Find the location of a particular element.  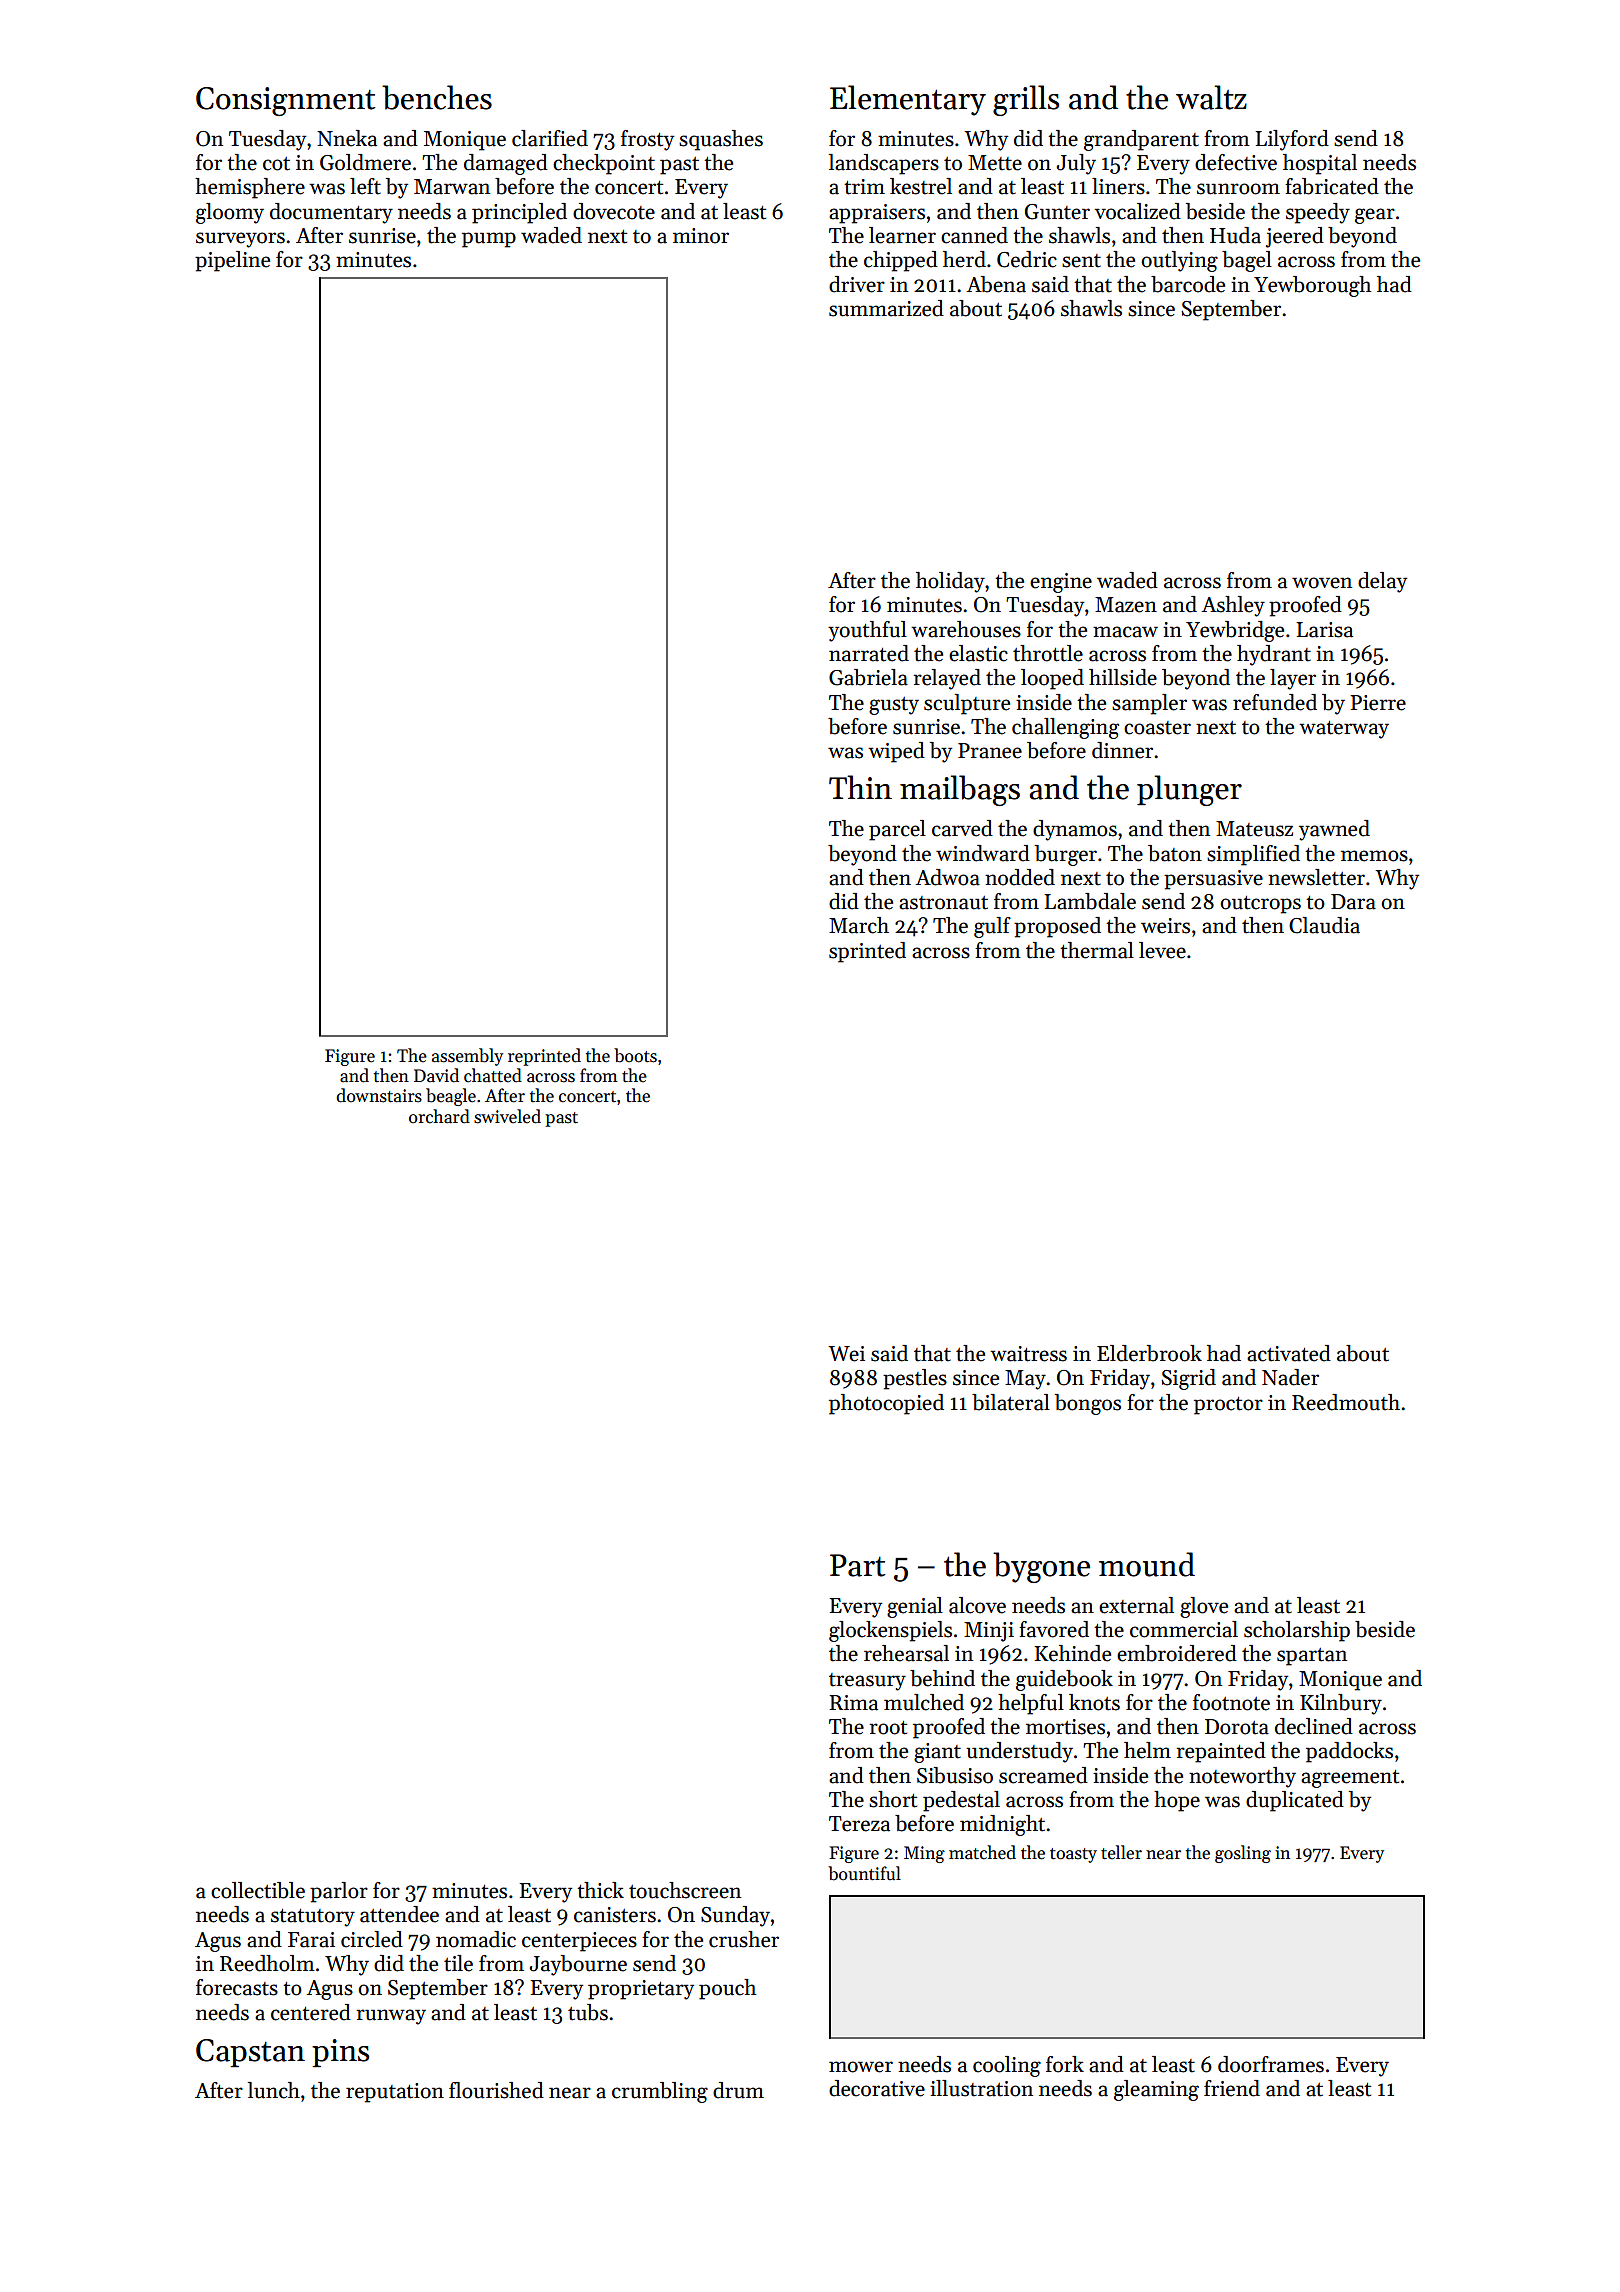

Lilyford is located at coordinates (1292, 140).
